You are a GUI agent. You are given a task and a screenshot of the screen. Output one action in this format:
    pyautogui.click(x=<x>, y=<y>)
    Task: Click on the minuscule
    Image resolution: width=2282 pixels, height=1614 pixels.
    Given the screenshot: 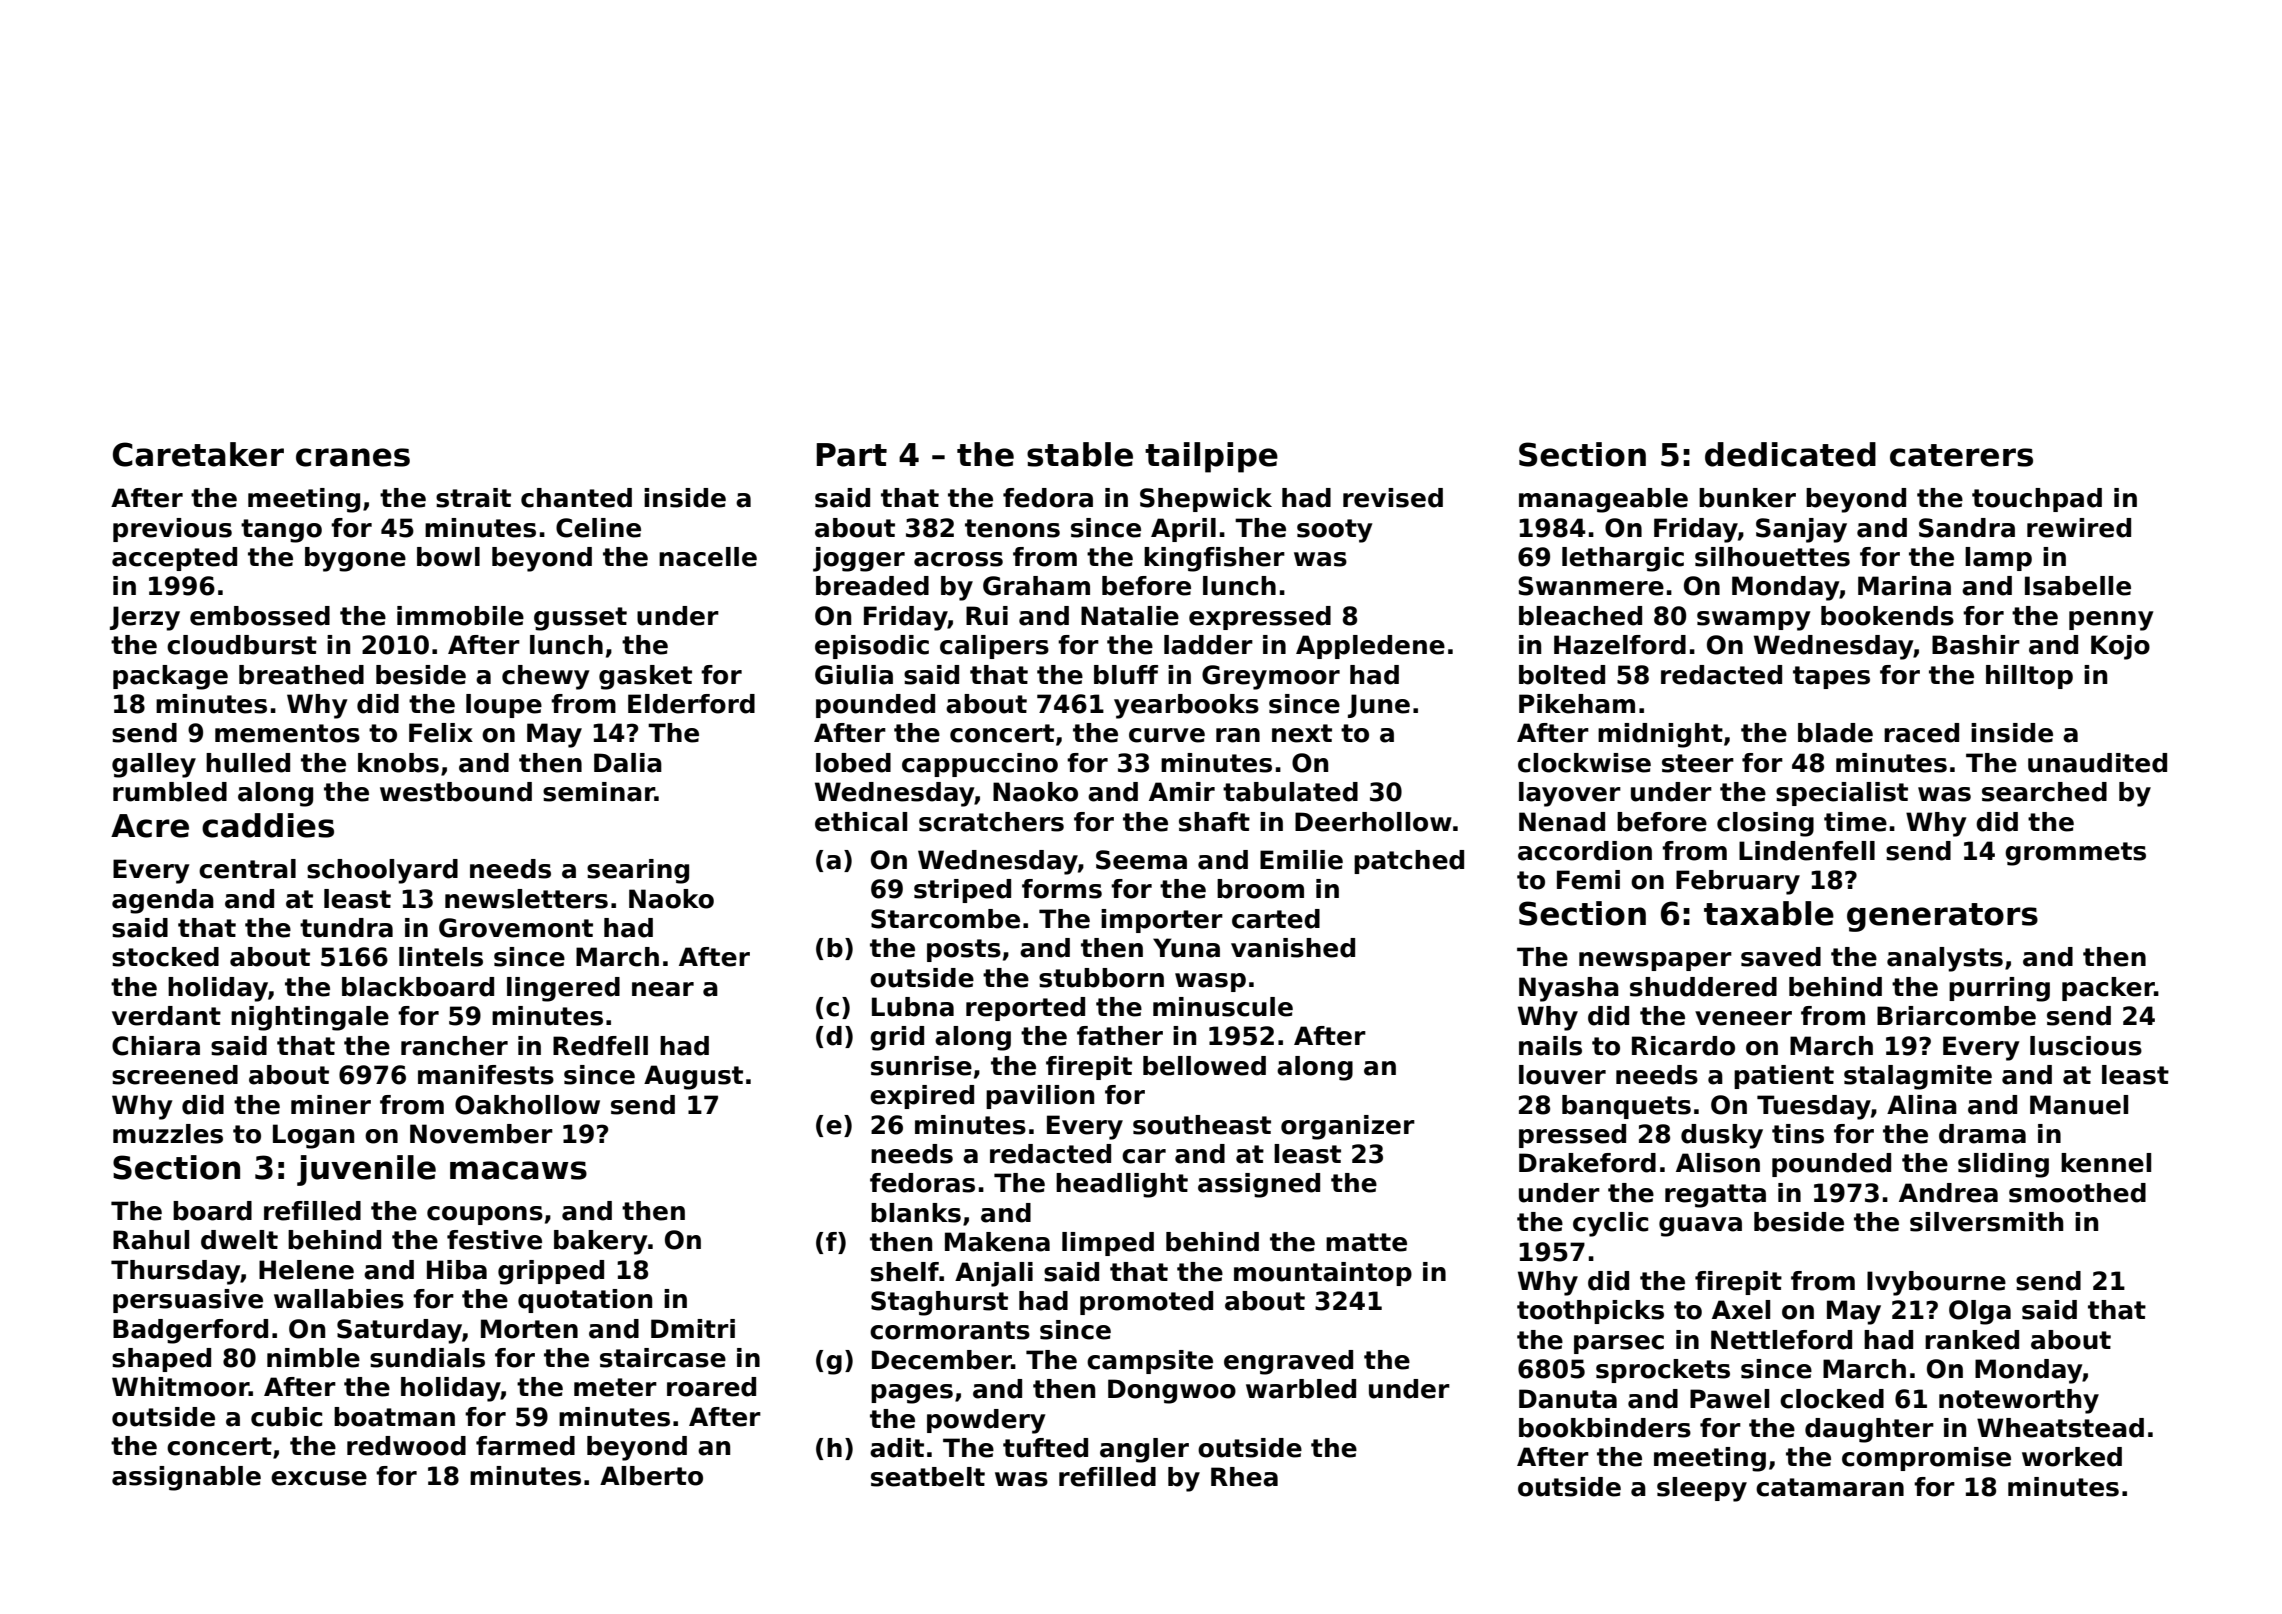 What is the action you would take?
    pyautogui.click(x=1223, y=1007)
